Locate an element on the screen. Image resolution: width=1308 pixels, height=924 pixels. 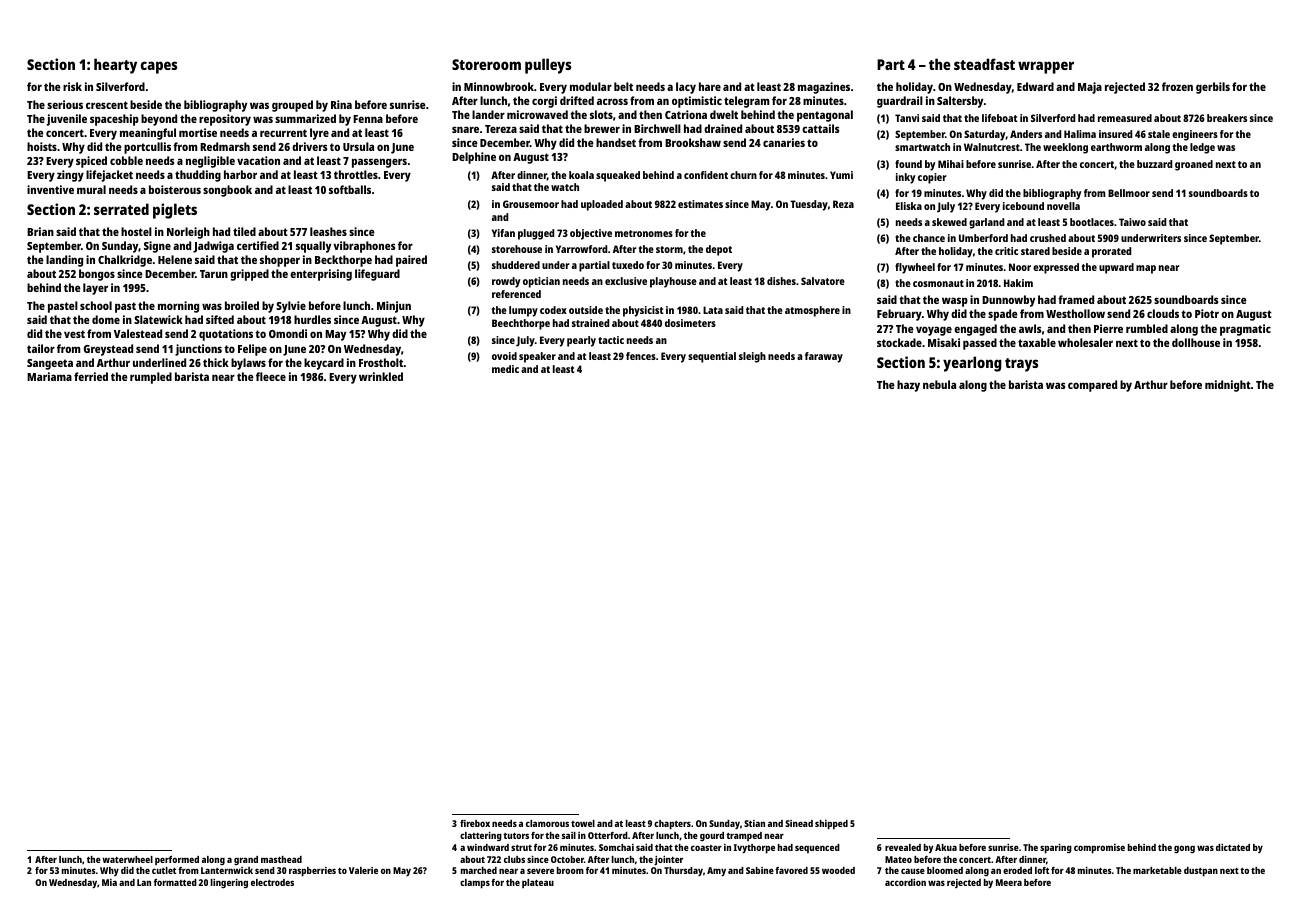
hare is located at coordinates (710, 86).
